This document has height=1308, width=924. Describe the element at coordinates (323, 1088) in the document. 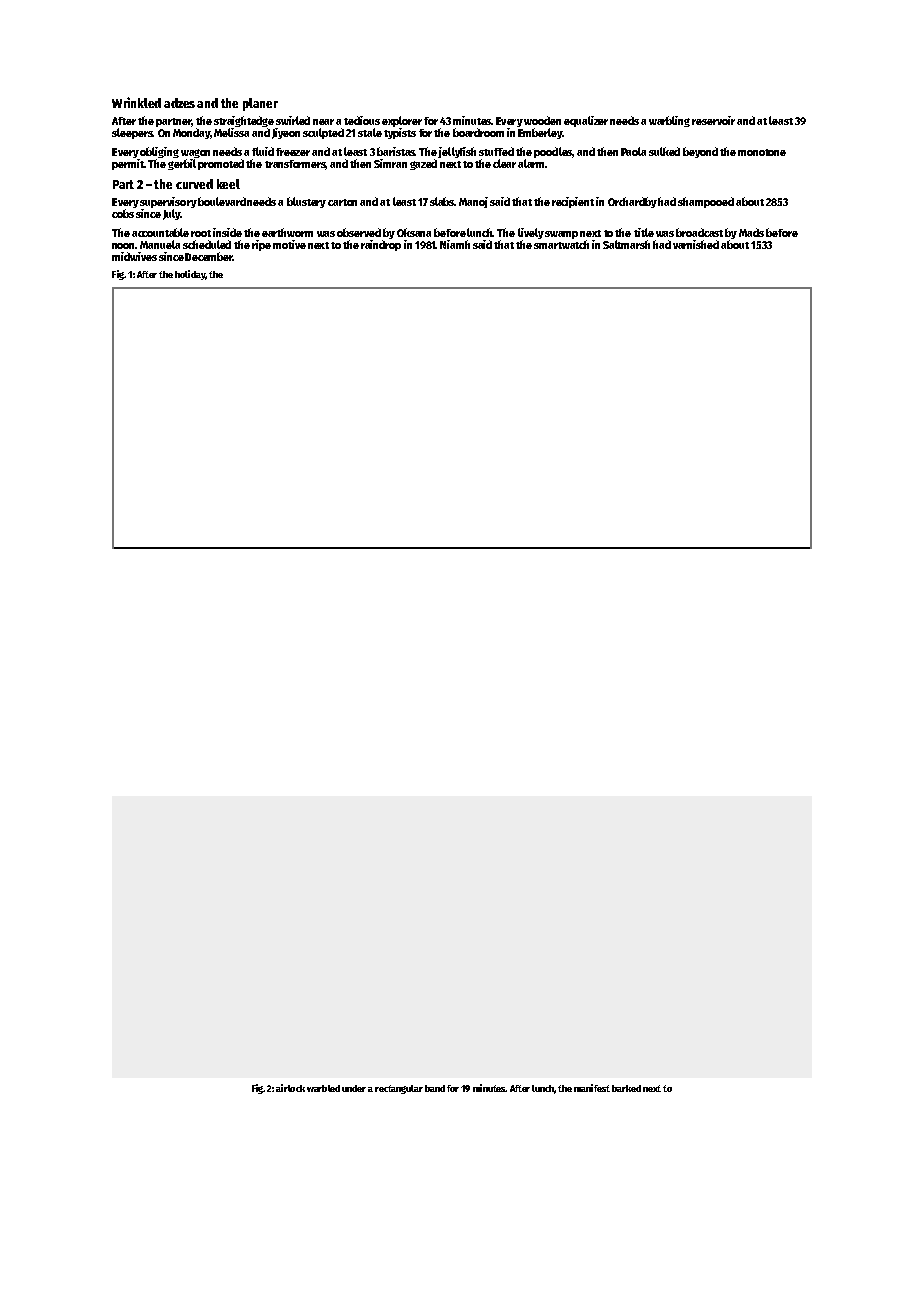

I see `warbled` at that location.
